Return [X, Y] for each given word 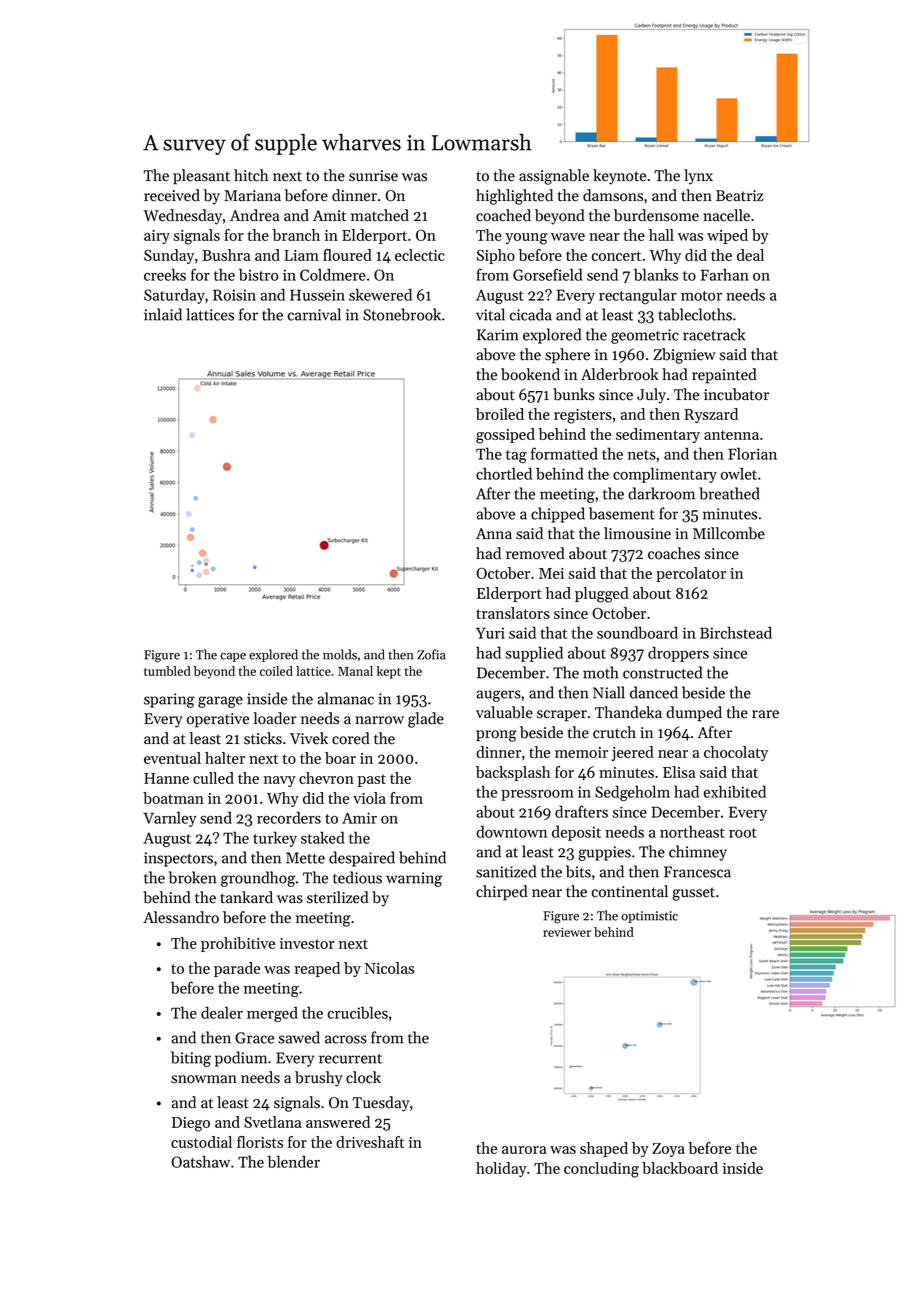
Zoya [668, 1150]
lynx [698, 177]
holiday [501, 1169]
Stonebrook [402, 314]
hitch [251, 175]
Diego [191, 1124]
